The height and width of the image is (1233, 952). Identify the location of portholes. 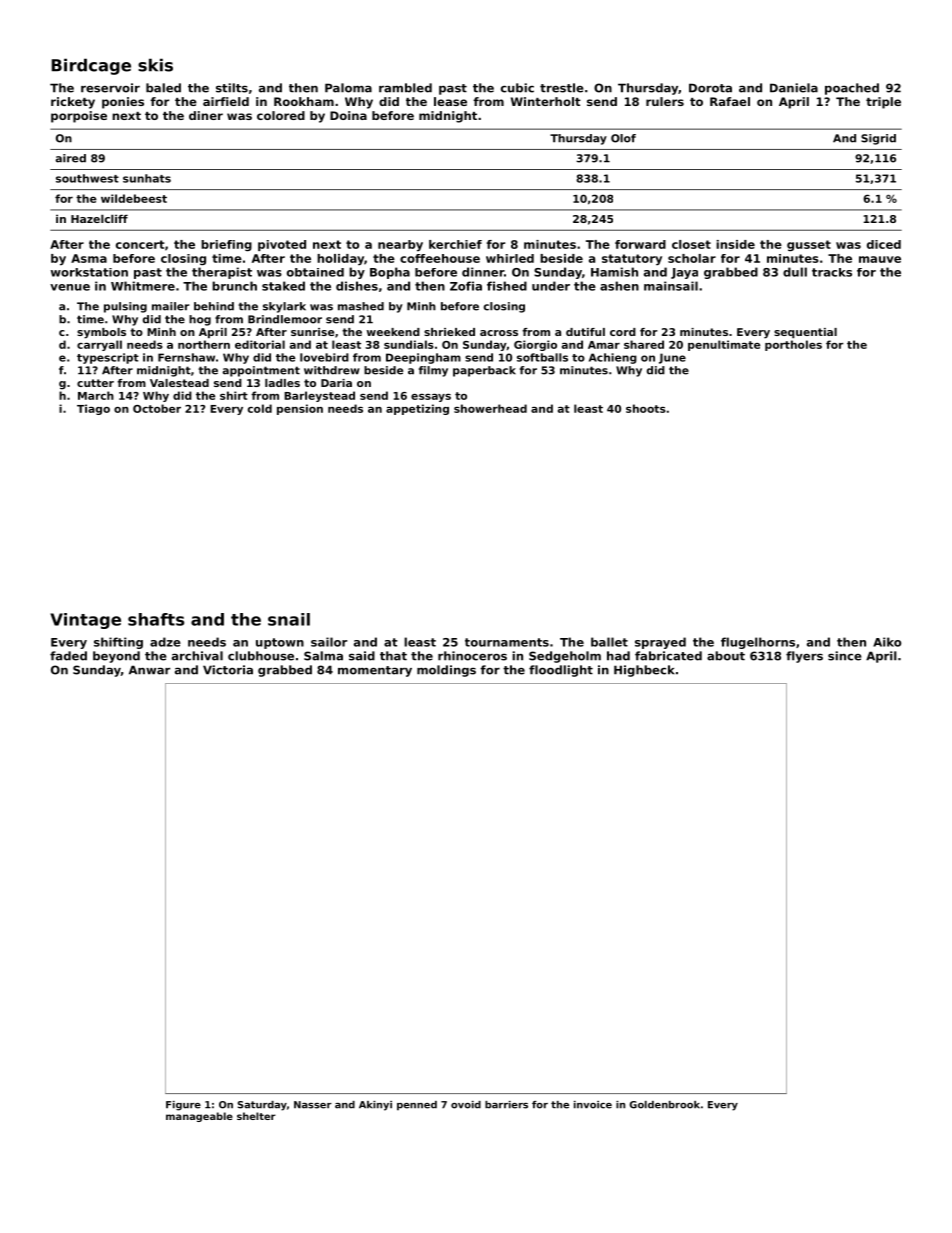
(793, 345).
